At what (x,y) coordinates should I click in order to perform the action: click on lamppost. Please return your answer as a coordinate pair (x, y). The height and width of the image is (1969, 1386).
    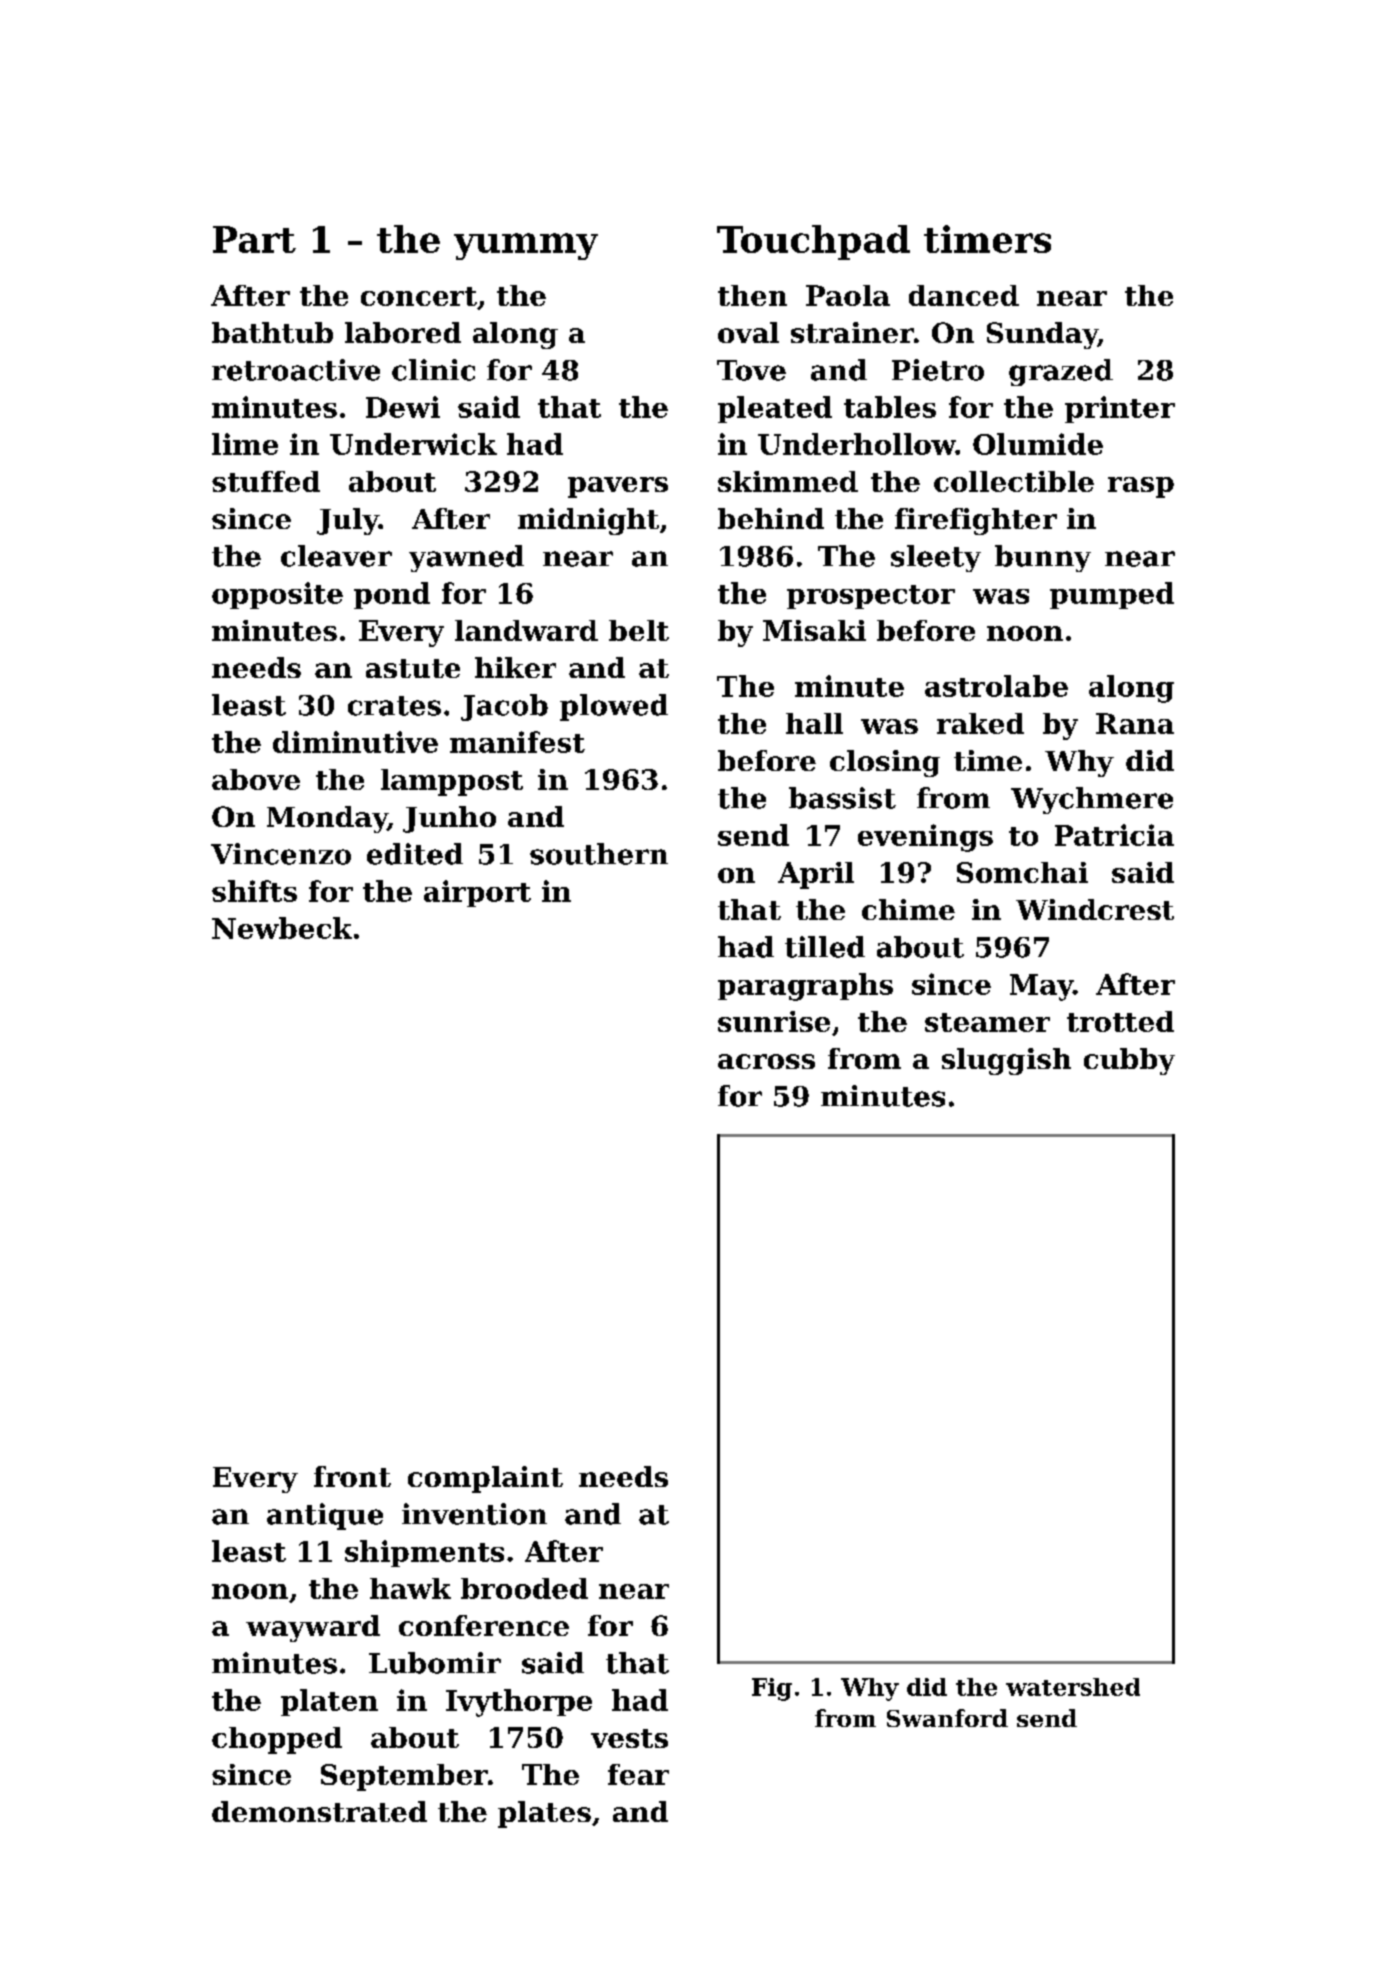
    Looking at the image, I should click on (452, 782).
